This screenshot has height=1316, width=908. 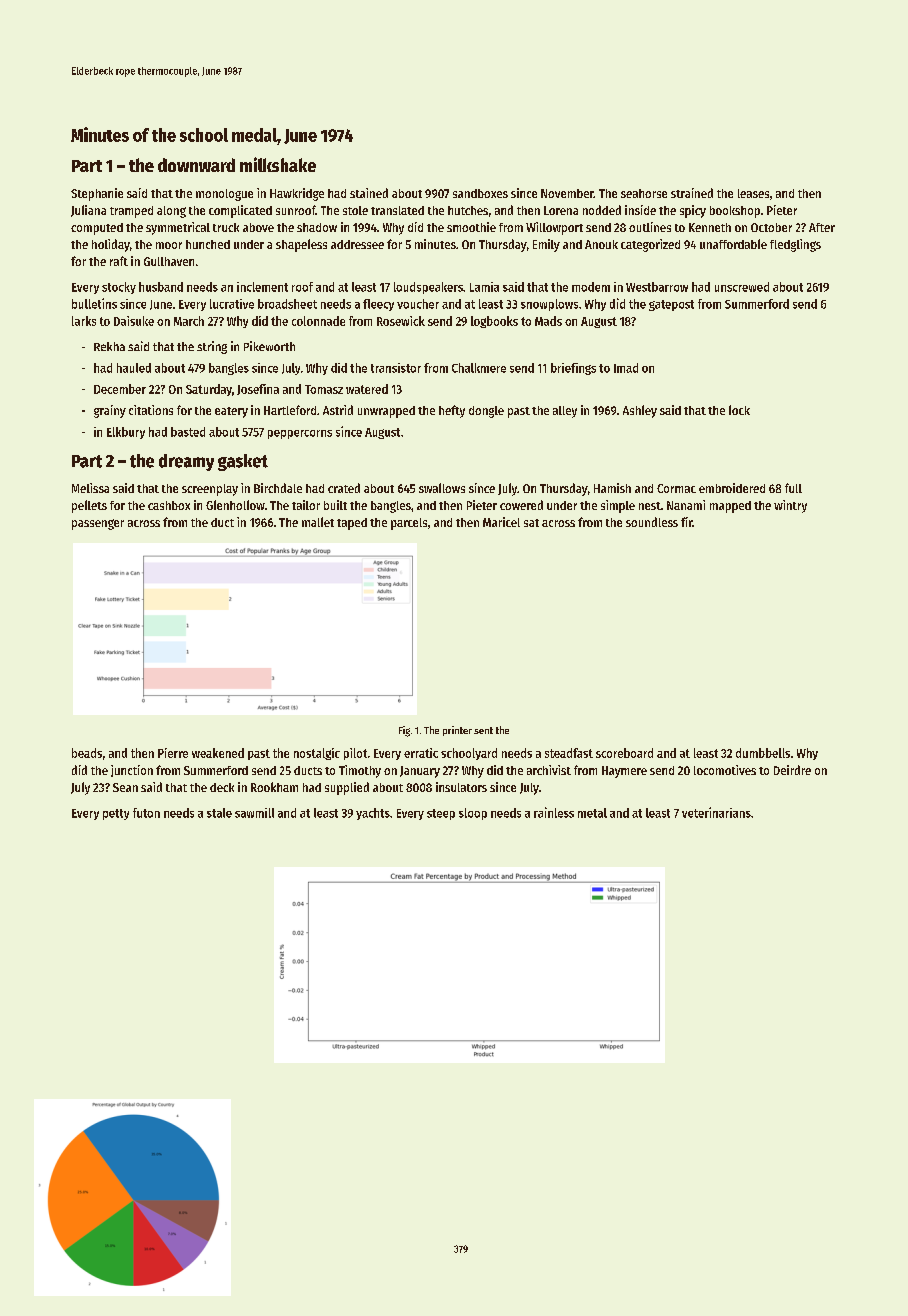 What do you see at coordinates (483, 730) in the screenshot?
I see `sent` at bounding box center [483, 730].
